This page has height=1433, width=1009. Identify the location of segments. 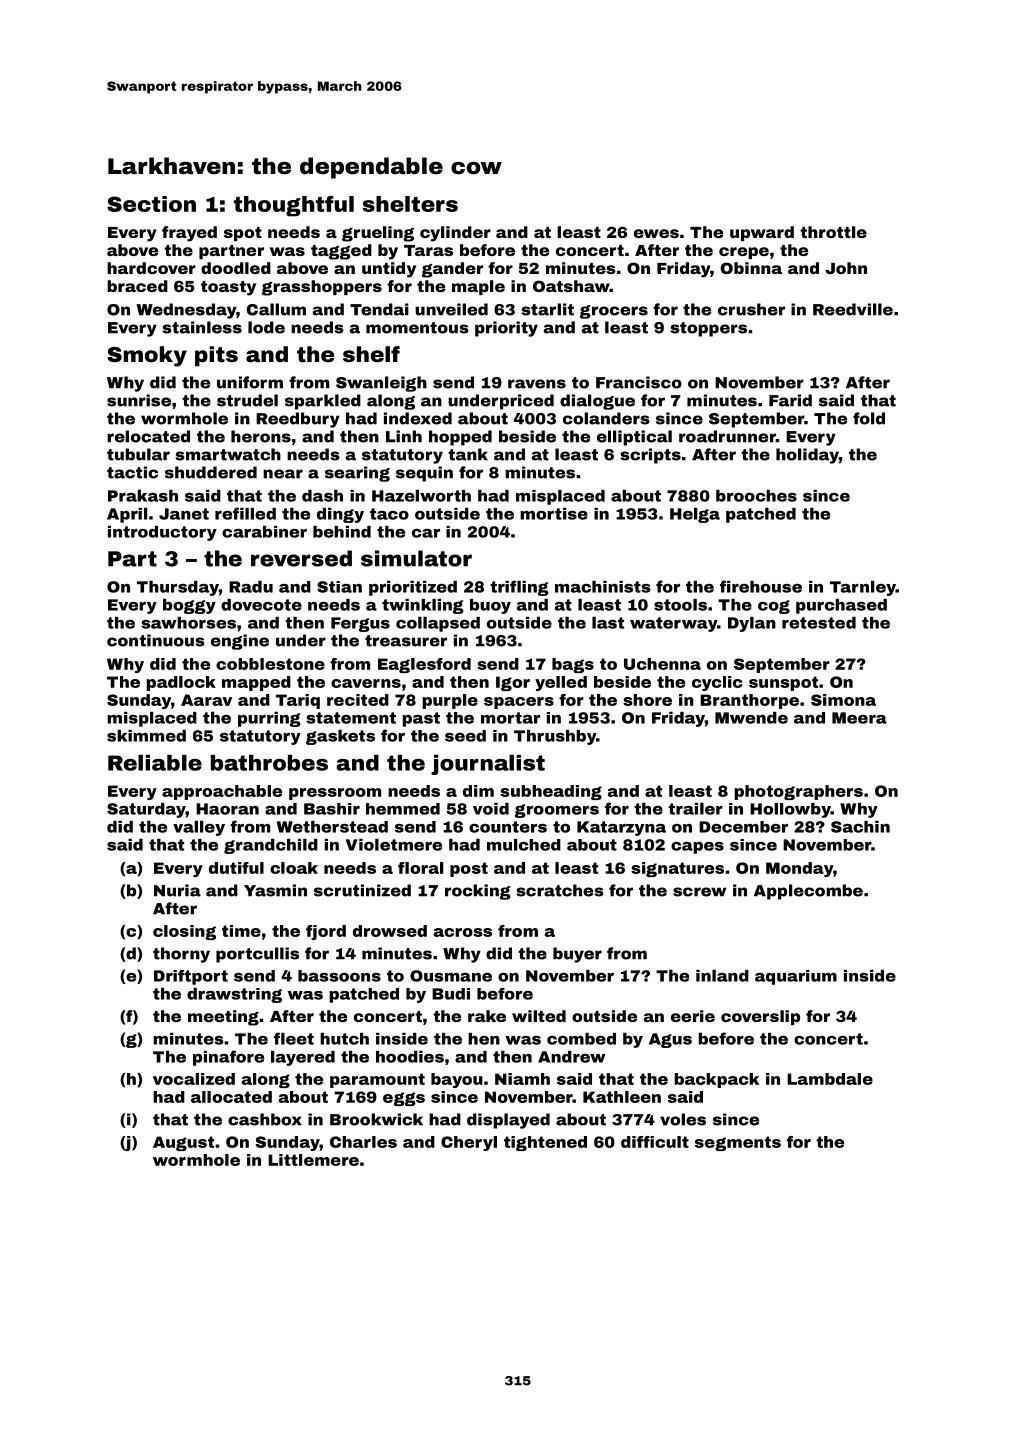
(738, 1143).
